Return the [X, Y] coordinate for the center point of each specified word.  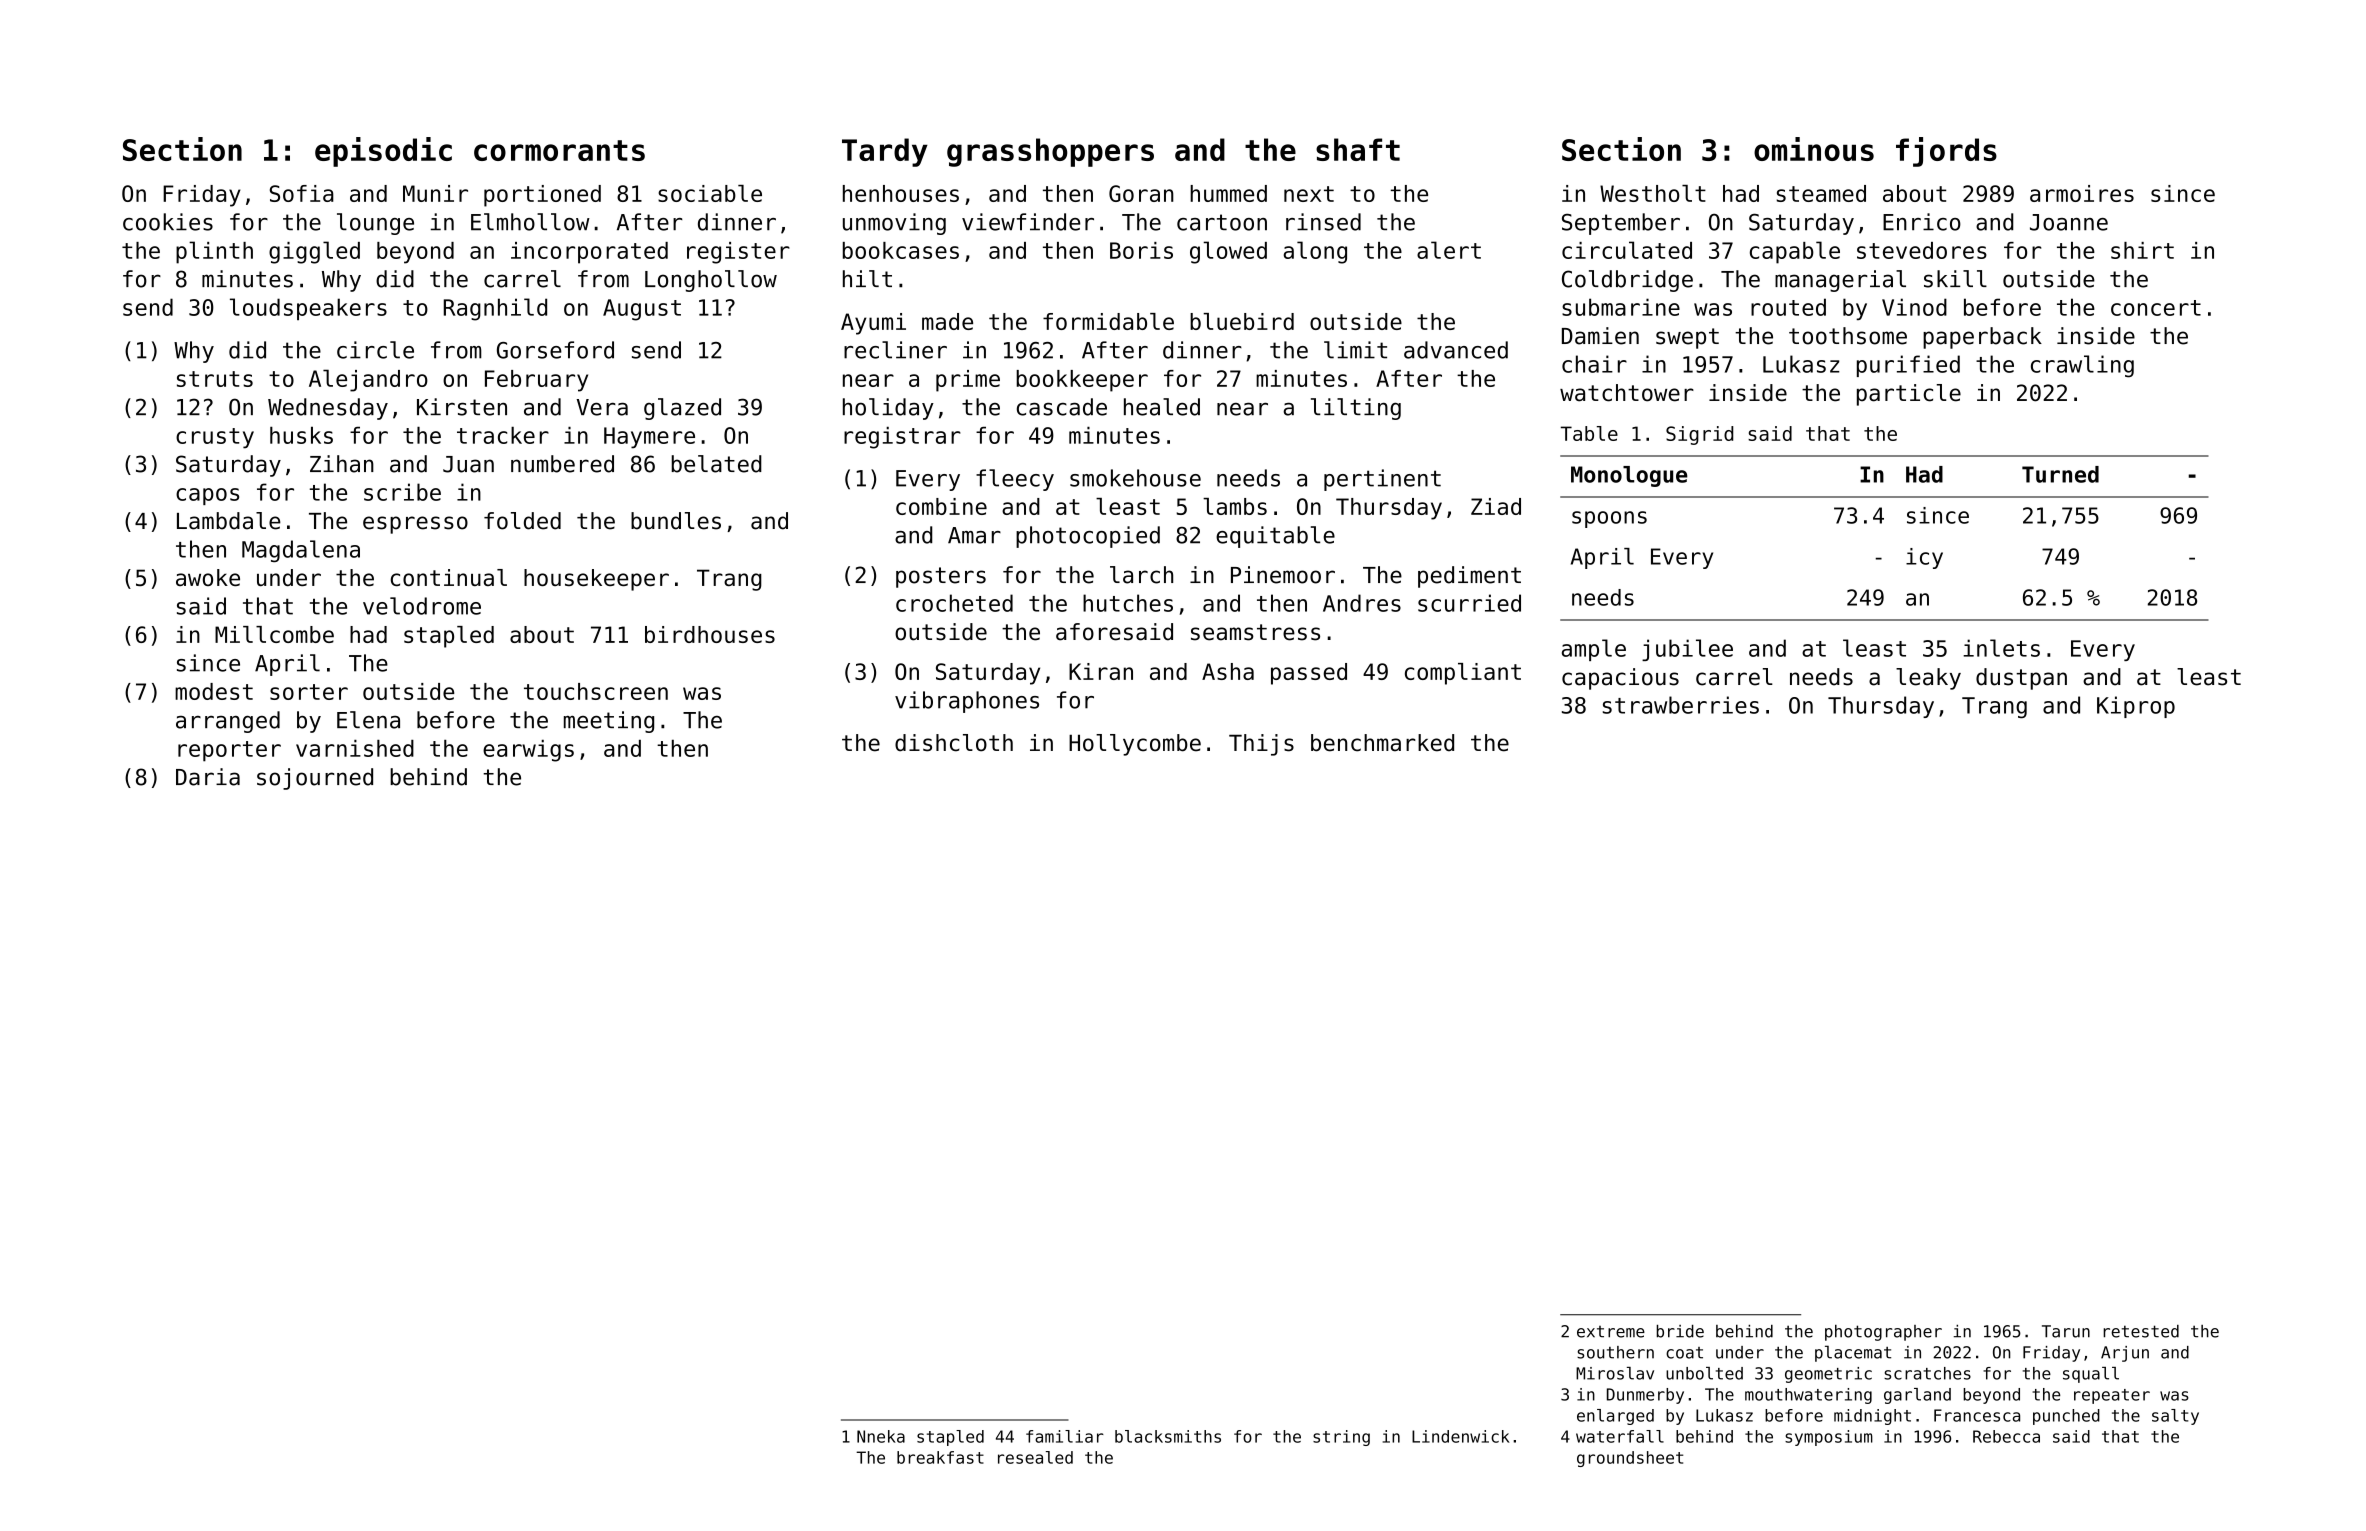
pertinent [1382, 480]
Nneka [881, 1436]
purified [1908, 366]
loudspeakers [308, 309]
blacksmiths [1168, 1436]
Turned [2060, 474]
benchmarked [1382, 743]
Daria [208, 777]
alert [1449, 250]
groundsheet [1630, 1459]
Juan [468, 464]
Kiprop [2136, 707]
